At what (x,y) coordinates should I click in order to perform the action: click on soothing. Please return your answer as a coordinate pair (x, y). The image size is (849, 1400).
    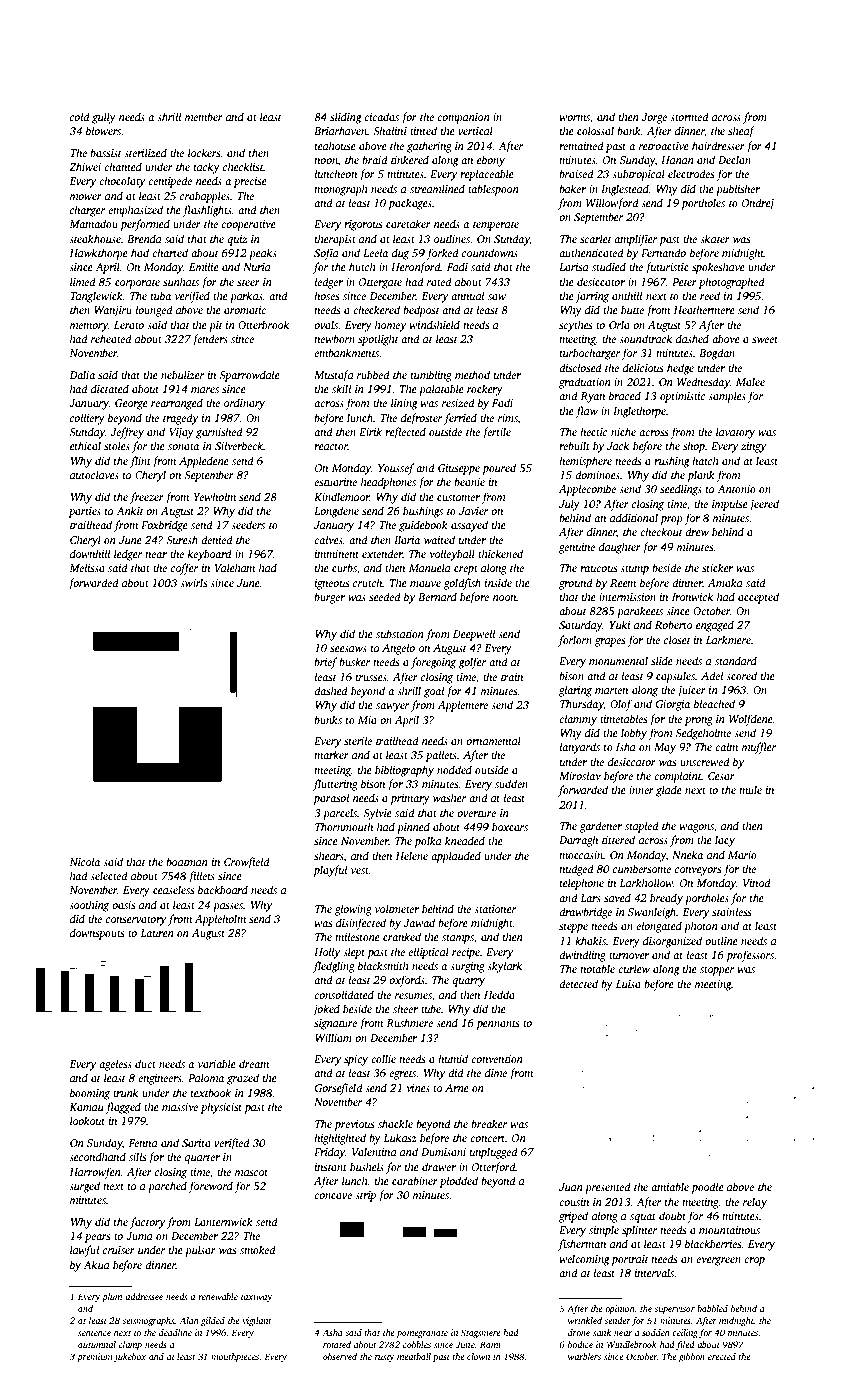
    Looking at the image, I should click on (89, 906).
